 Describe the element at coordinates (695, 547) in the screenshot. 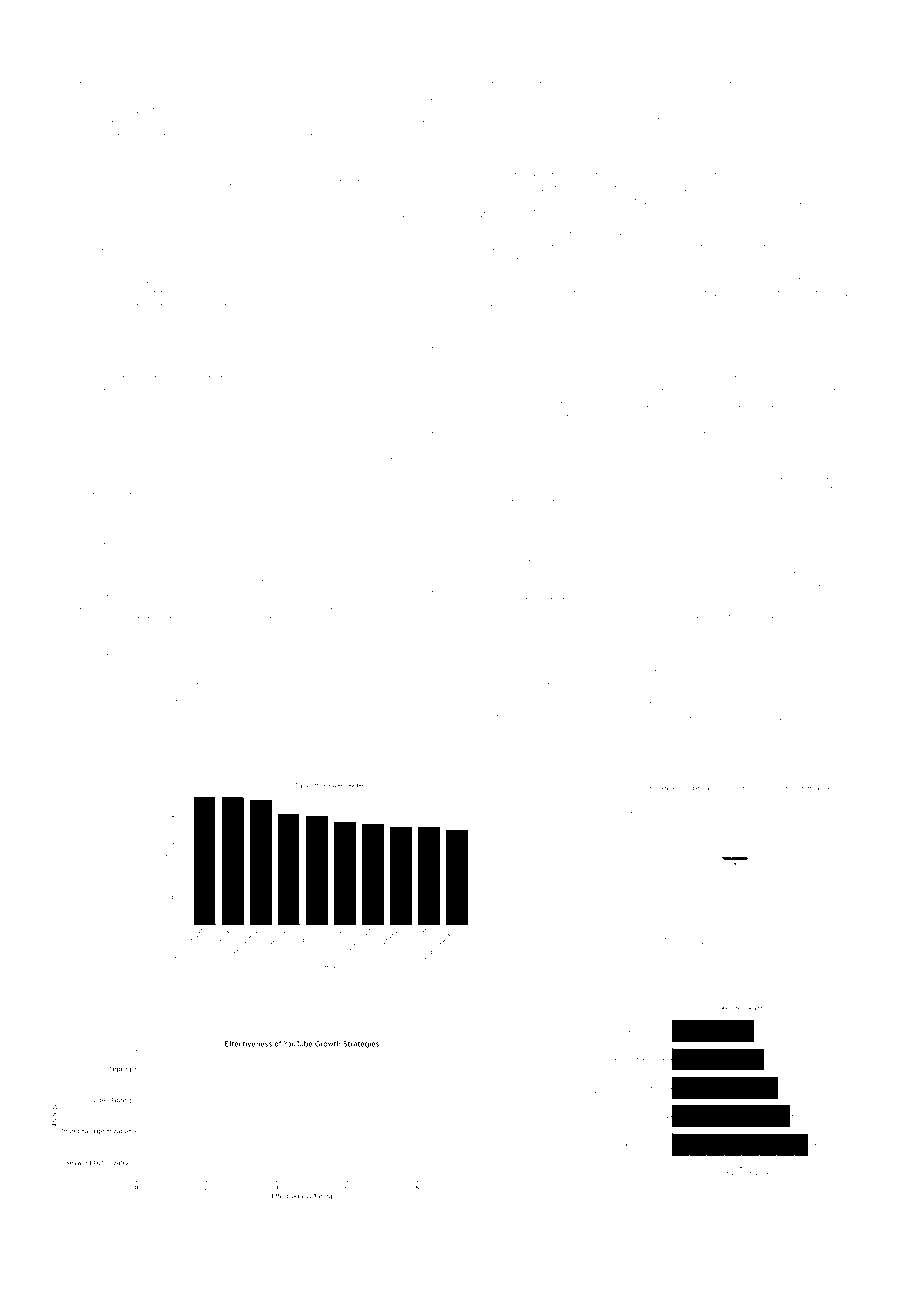

I see `marketed` at that location.
